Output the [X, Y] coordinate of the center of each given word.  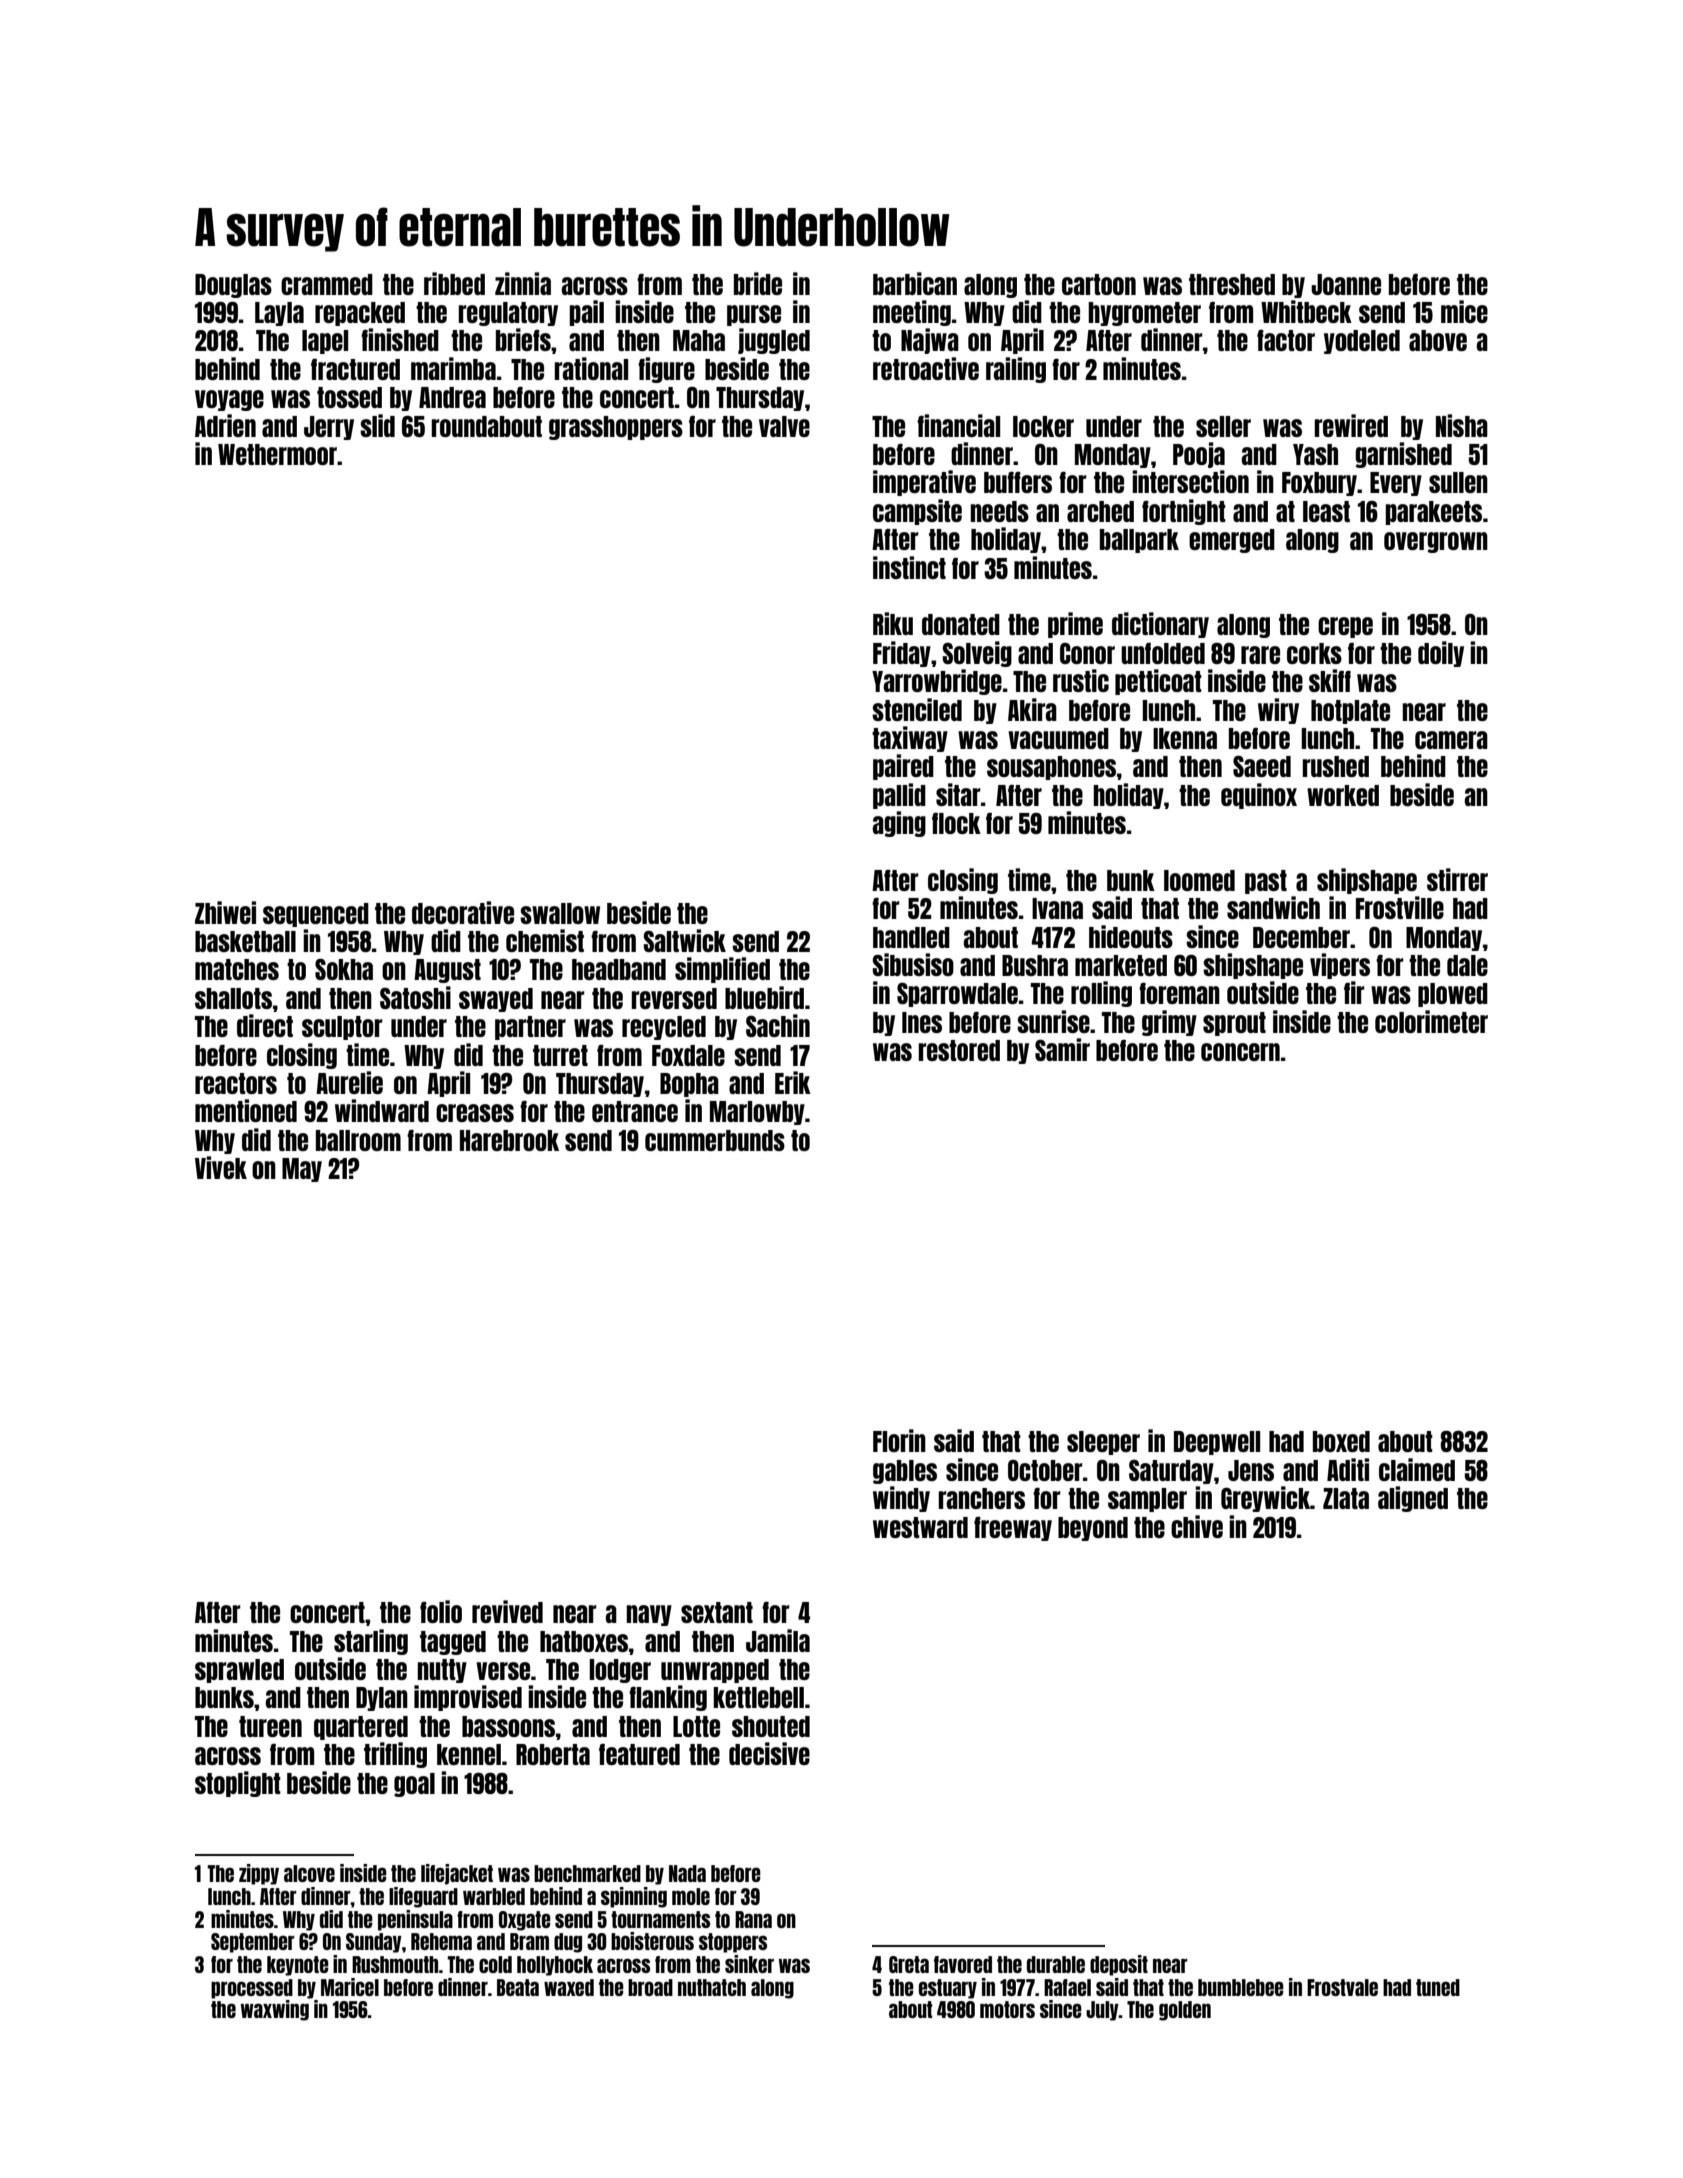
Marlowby [757, 1113]
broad [650, 1987]
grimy [1169, 1023]
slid [377, 425]
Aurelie [349, 1082]
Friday [902, 654]
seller [1223, 426]
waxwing [275, 2010]
